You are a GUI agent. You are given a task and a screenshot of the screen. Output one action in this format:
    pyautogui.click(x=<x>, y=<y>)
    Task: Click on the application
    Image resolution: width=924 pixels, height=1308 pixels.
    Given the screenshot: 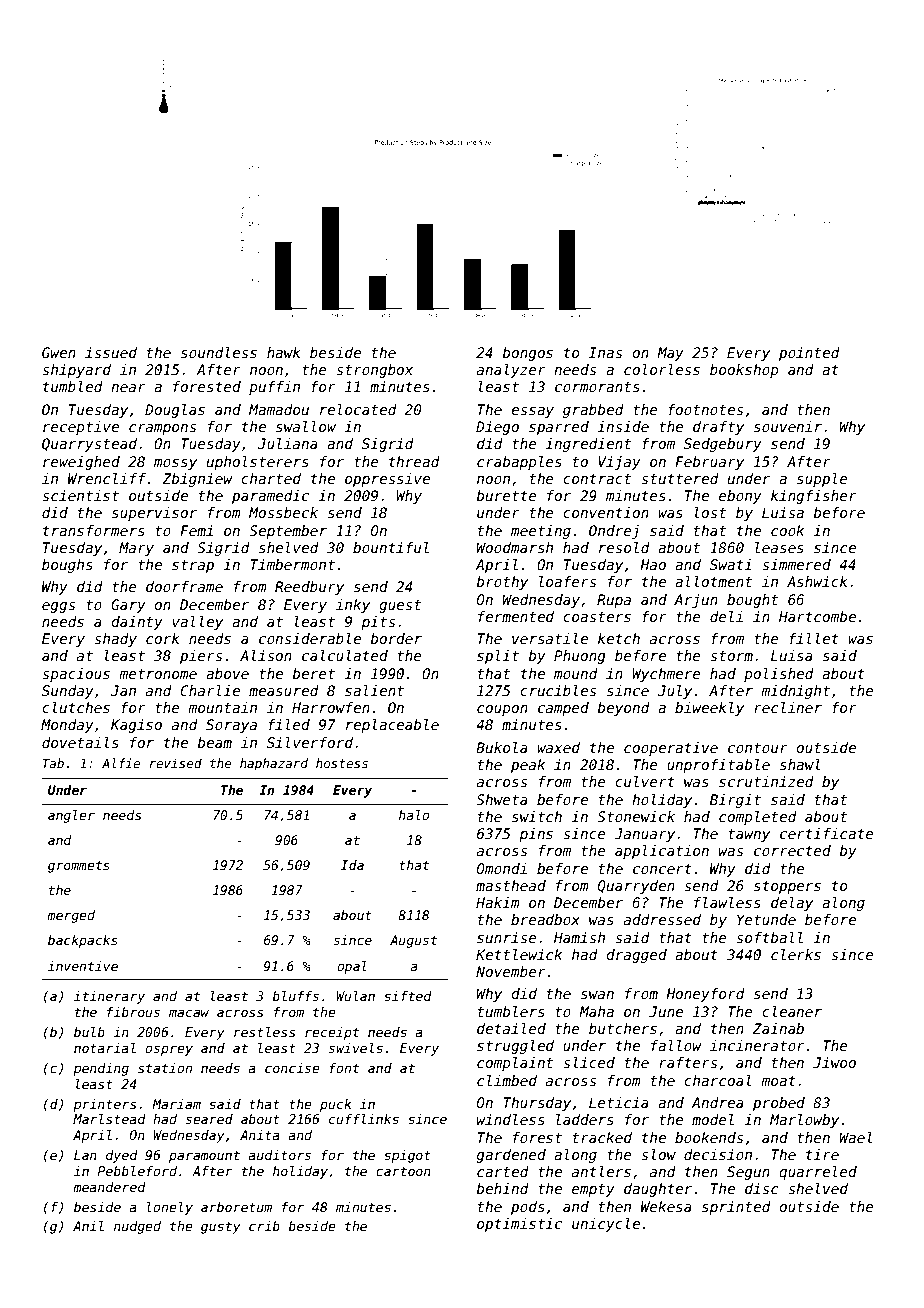 What is the action you would take?
    pyautogui.click(x=662, y=852)
